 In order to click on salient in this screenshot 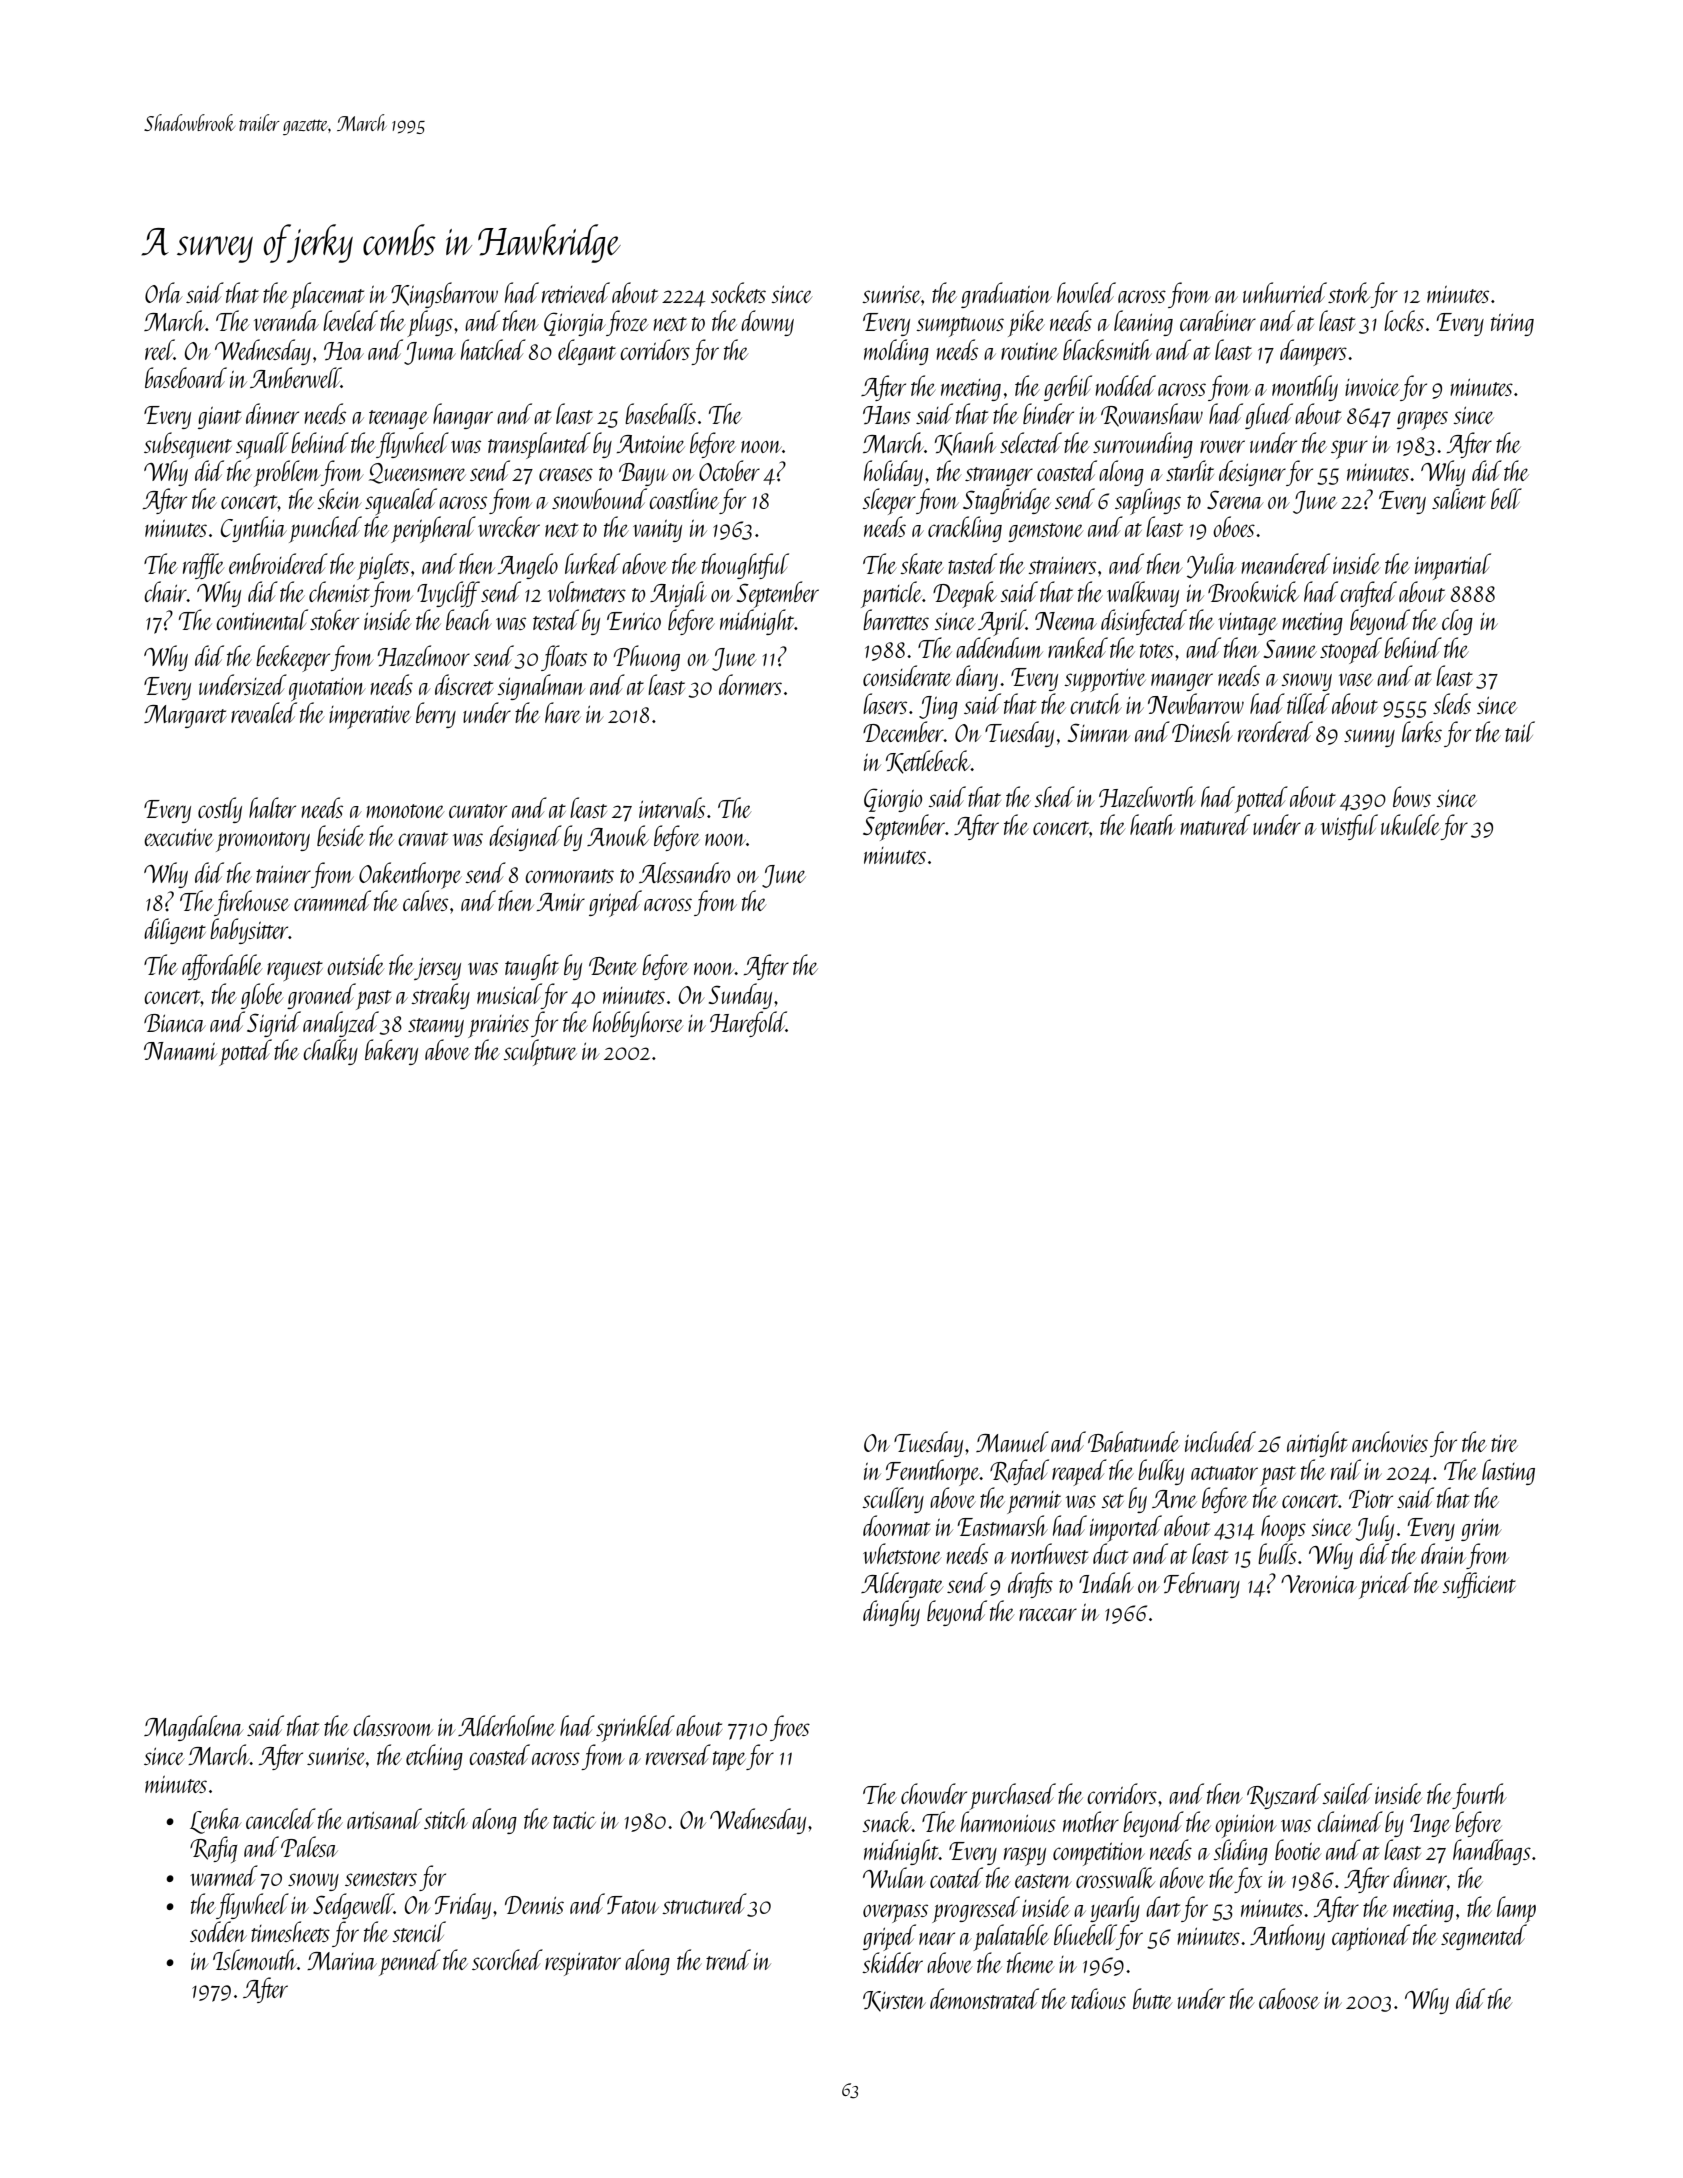, I will do `click(1459, 498)`.
